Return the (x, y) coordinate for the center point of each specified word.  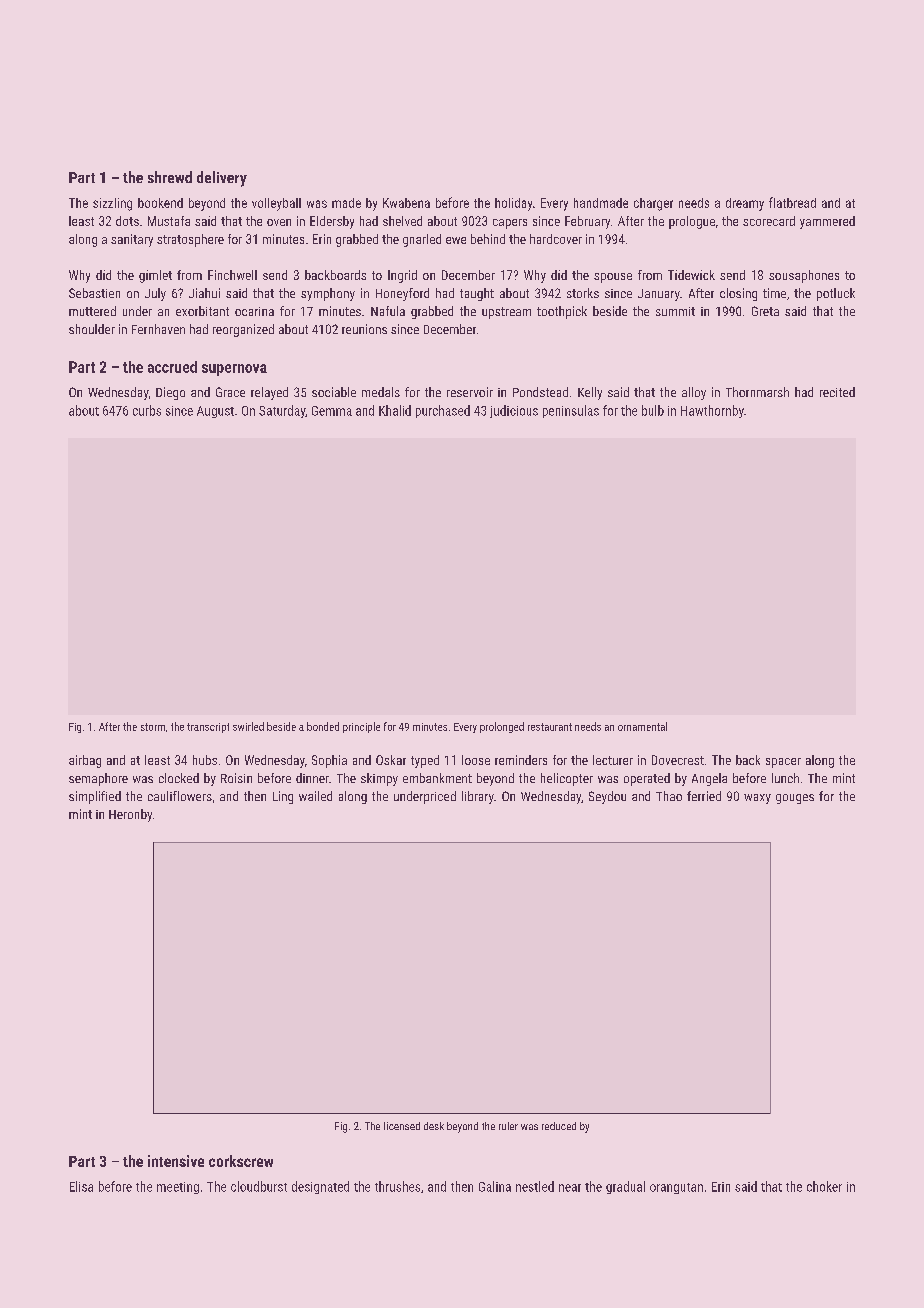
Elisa (81, 1186)
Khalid (395, 410)
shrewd (170, 177)
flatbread (792, 202)
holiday (513, 204)
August (215, 412)
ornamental (642, 726)
